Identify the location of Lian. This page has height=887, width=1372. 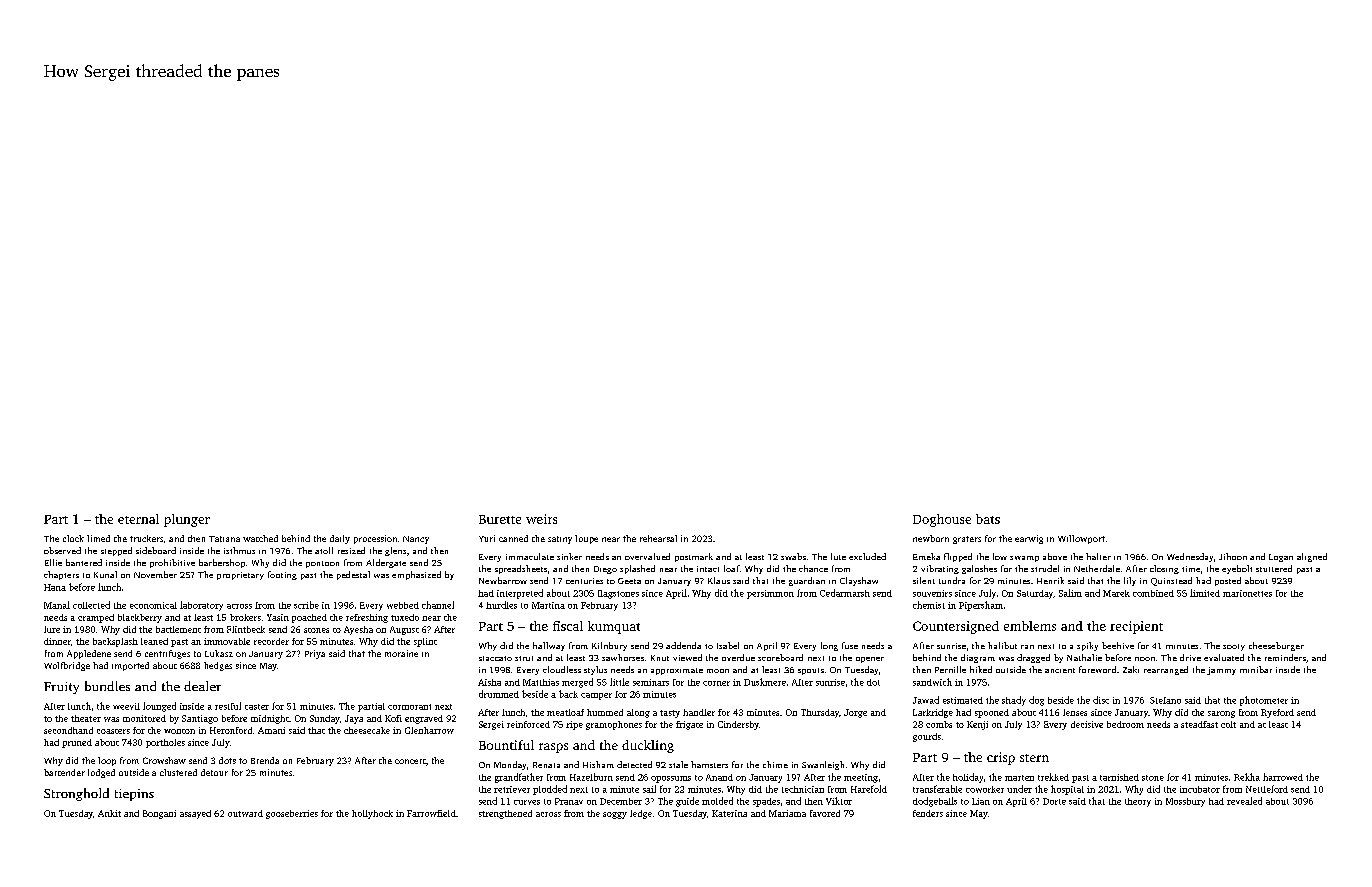
(981, 801).
